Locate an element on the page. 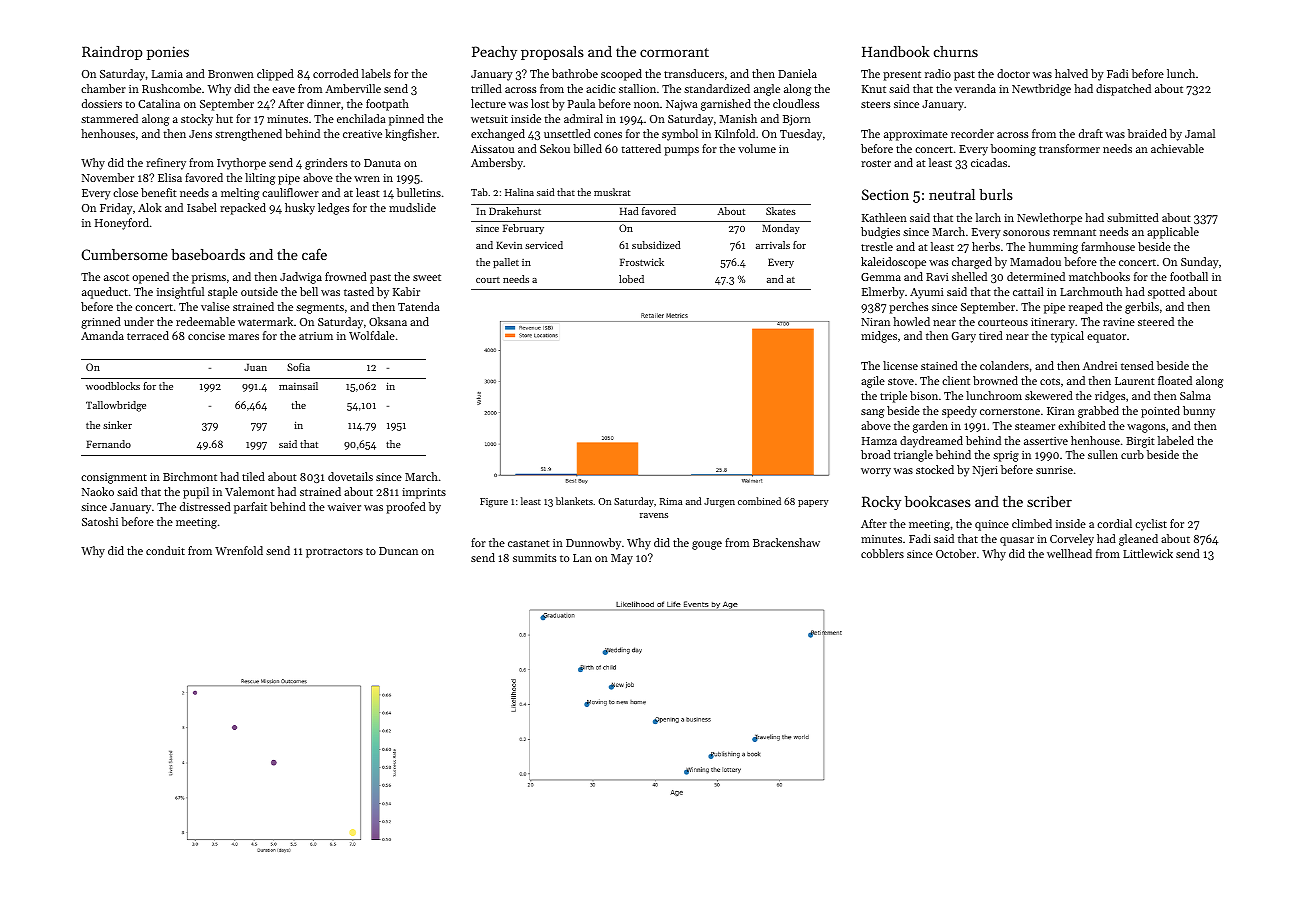  cormorant is located at coordinates (674, 52).
